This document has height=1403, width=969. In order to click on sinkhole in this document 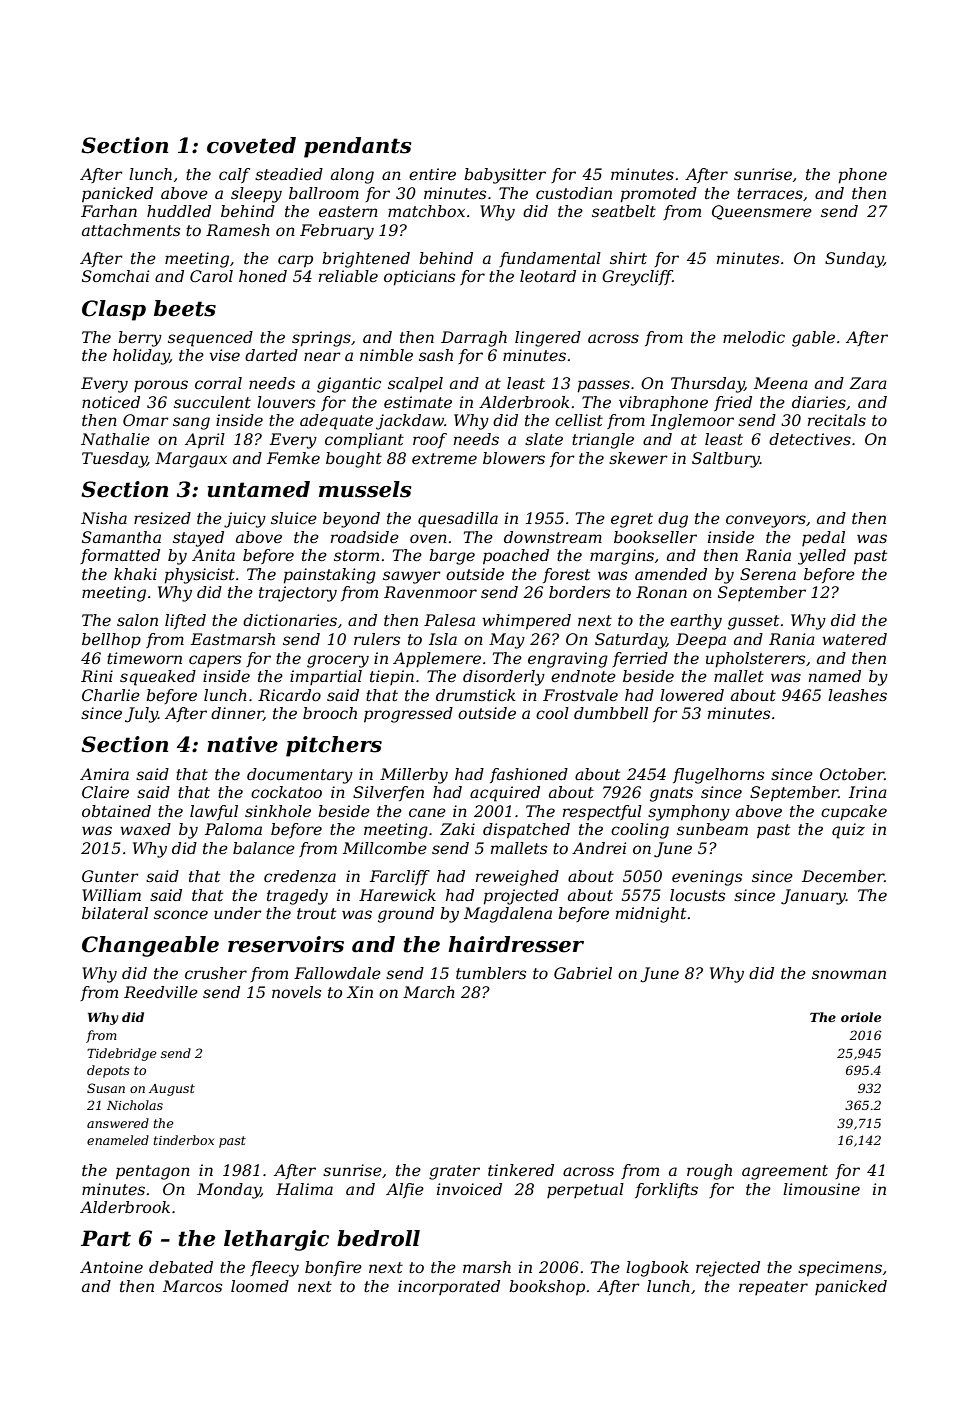, I will do `click(278, 811)`.
